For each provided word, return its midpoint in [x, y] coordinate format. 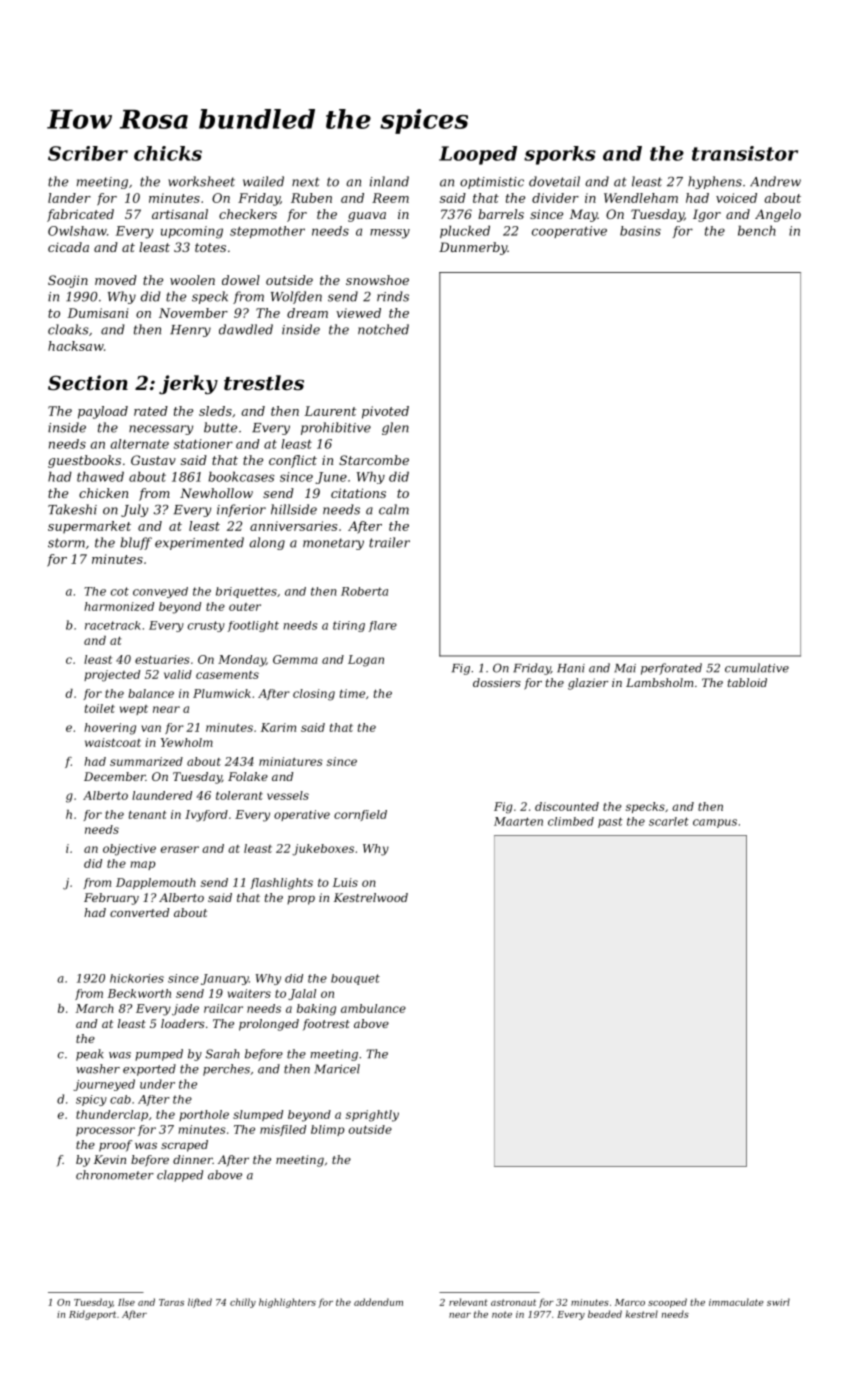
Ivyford [206, 816]
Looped [478, 155]
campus [715, 823]
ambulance [373, 1008]
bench [757, 230]
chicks [168, 153]
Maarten [518, 821]
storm [66, 543]
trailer [389, 542]
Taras [171, 1302]
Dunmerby [473, 248]
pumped [159, 1055]
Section [88, 383]
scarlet [669, 821]
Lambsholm [659, 682]
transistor [745, 153]
